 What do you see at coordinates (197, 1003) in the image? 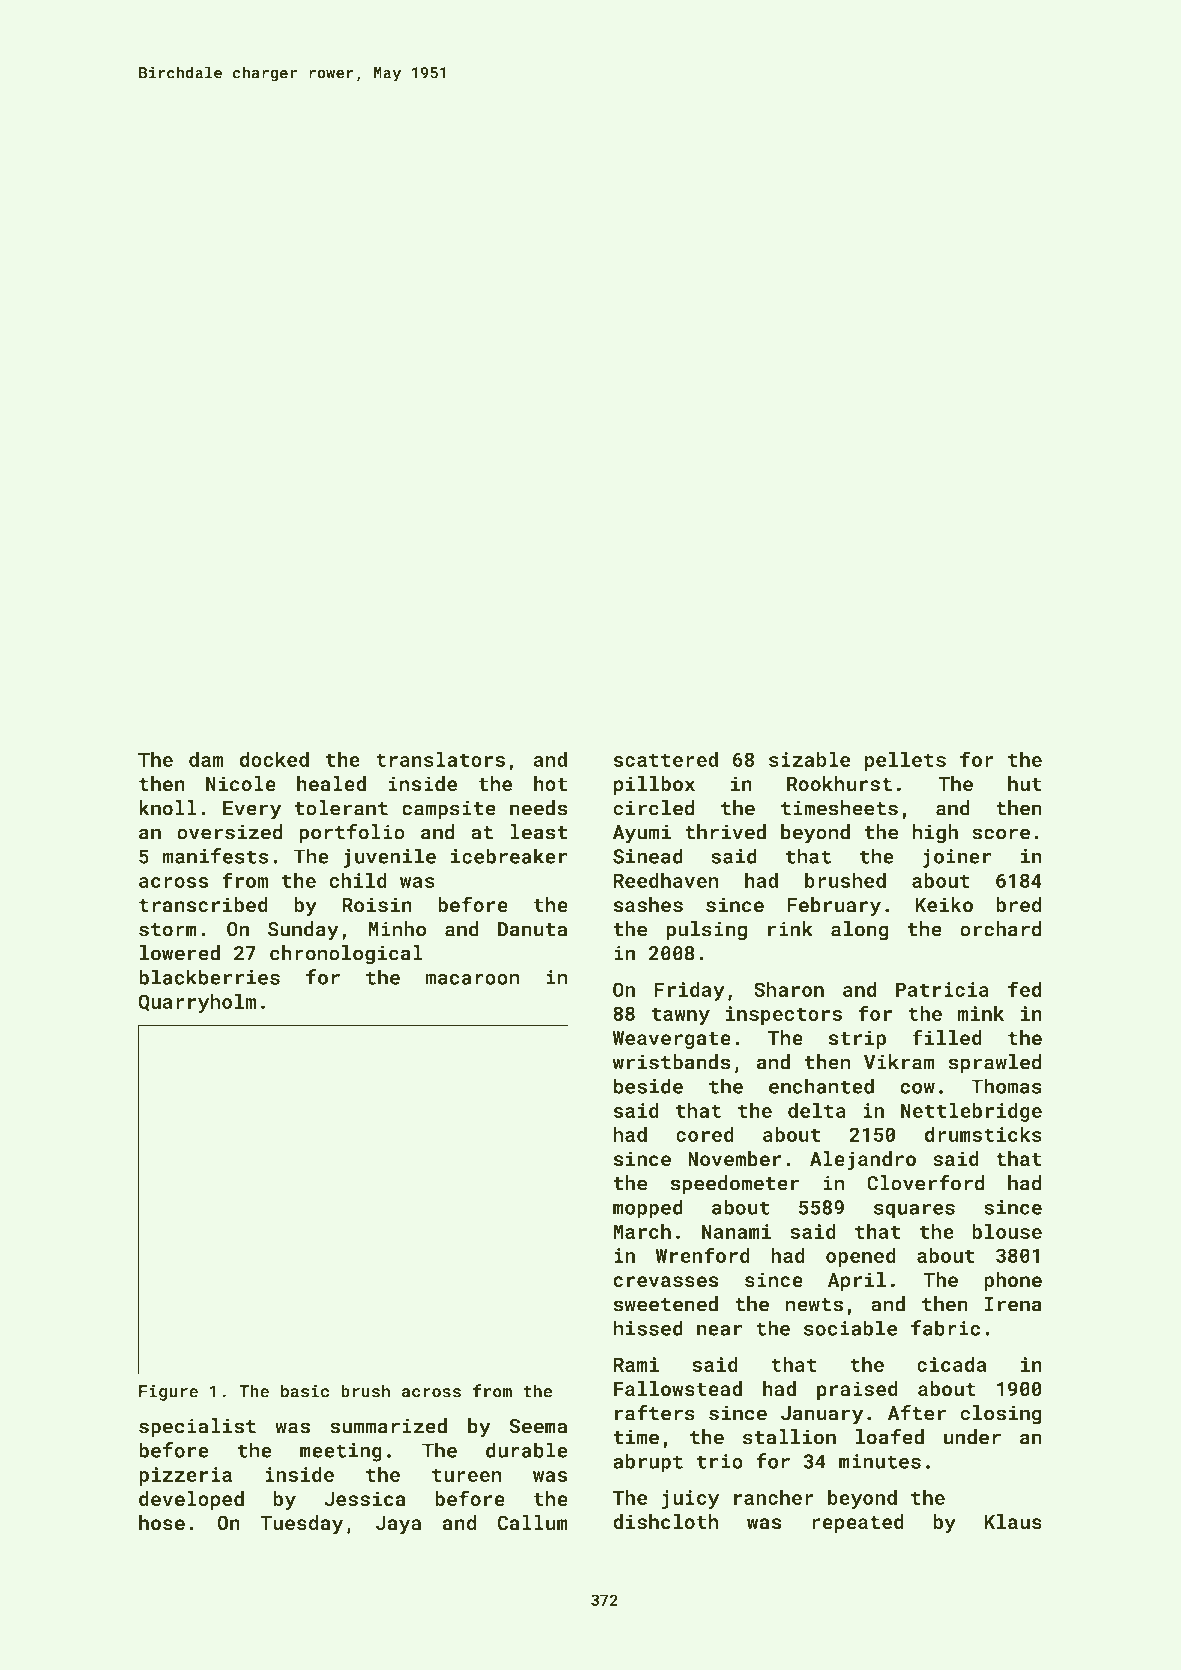
I see `Quarryholm` at bounding box center [197, 1003].
